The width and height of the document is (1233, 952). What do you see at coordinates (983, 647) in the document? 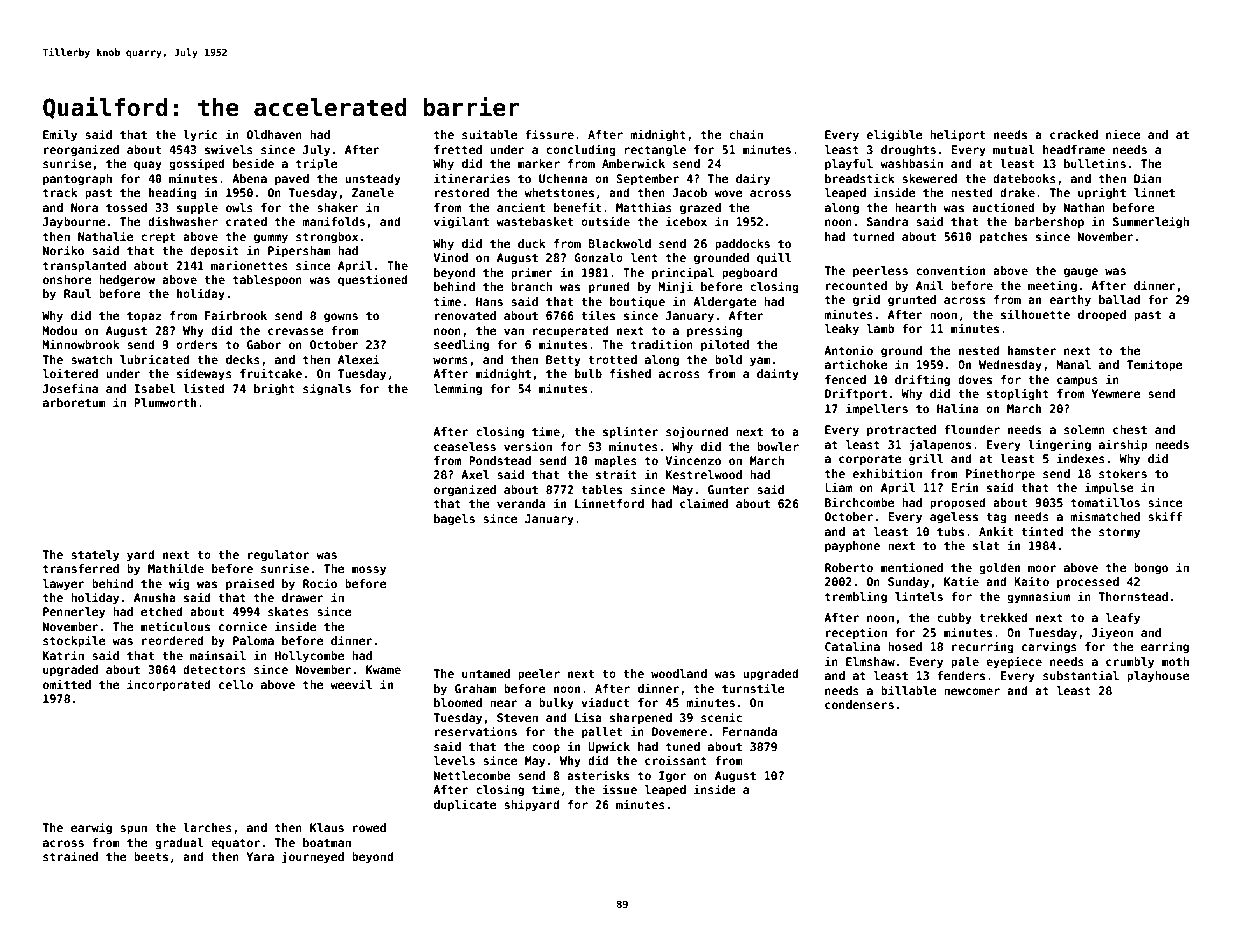
I see `recurring` at bounding box center [983, 647].
